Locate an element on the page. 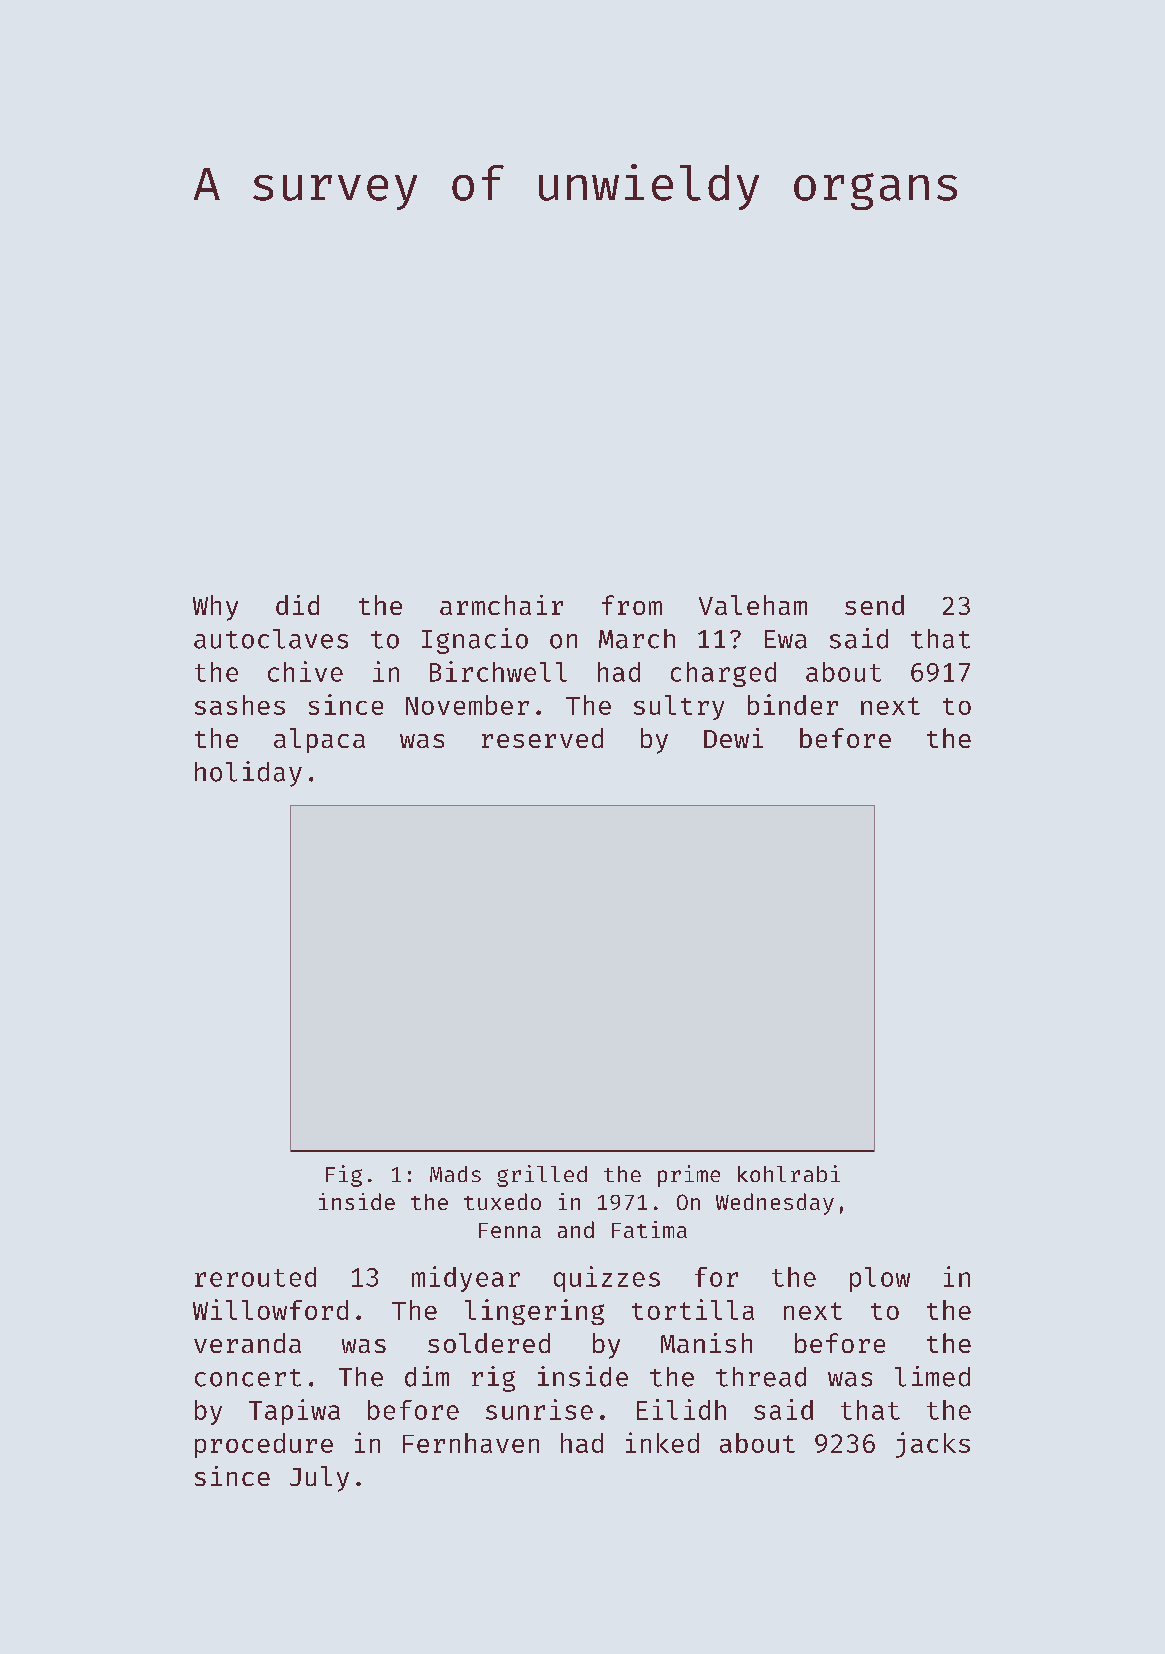 This document has width=1165, height=1654. July is located at coordinates (319, 1479).
